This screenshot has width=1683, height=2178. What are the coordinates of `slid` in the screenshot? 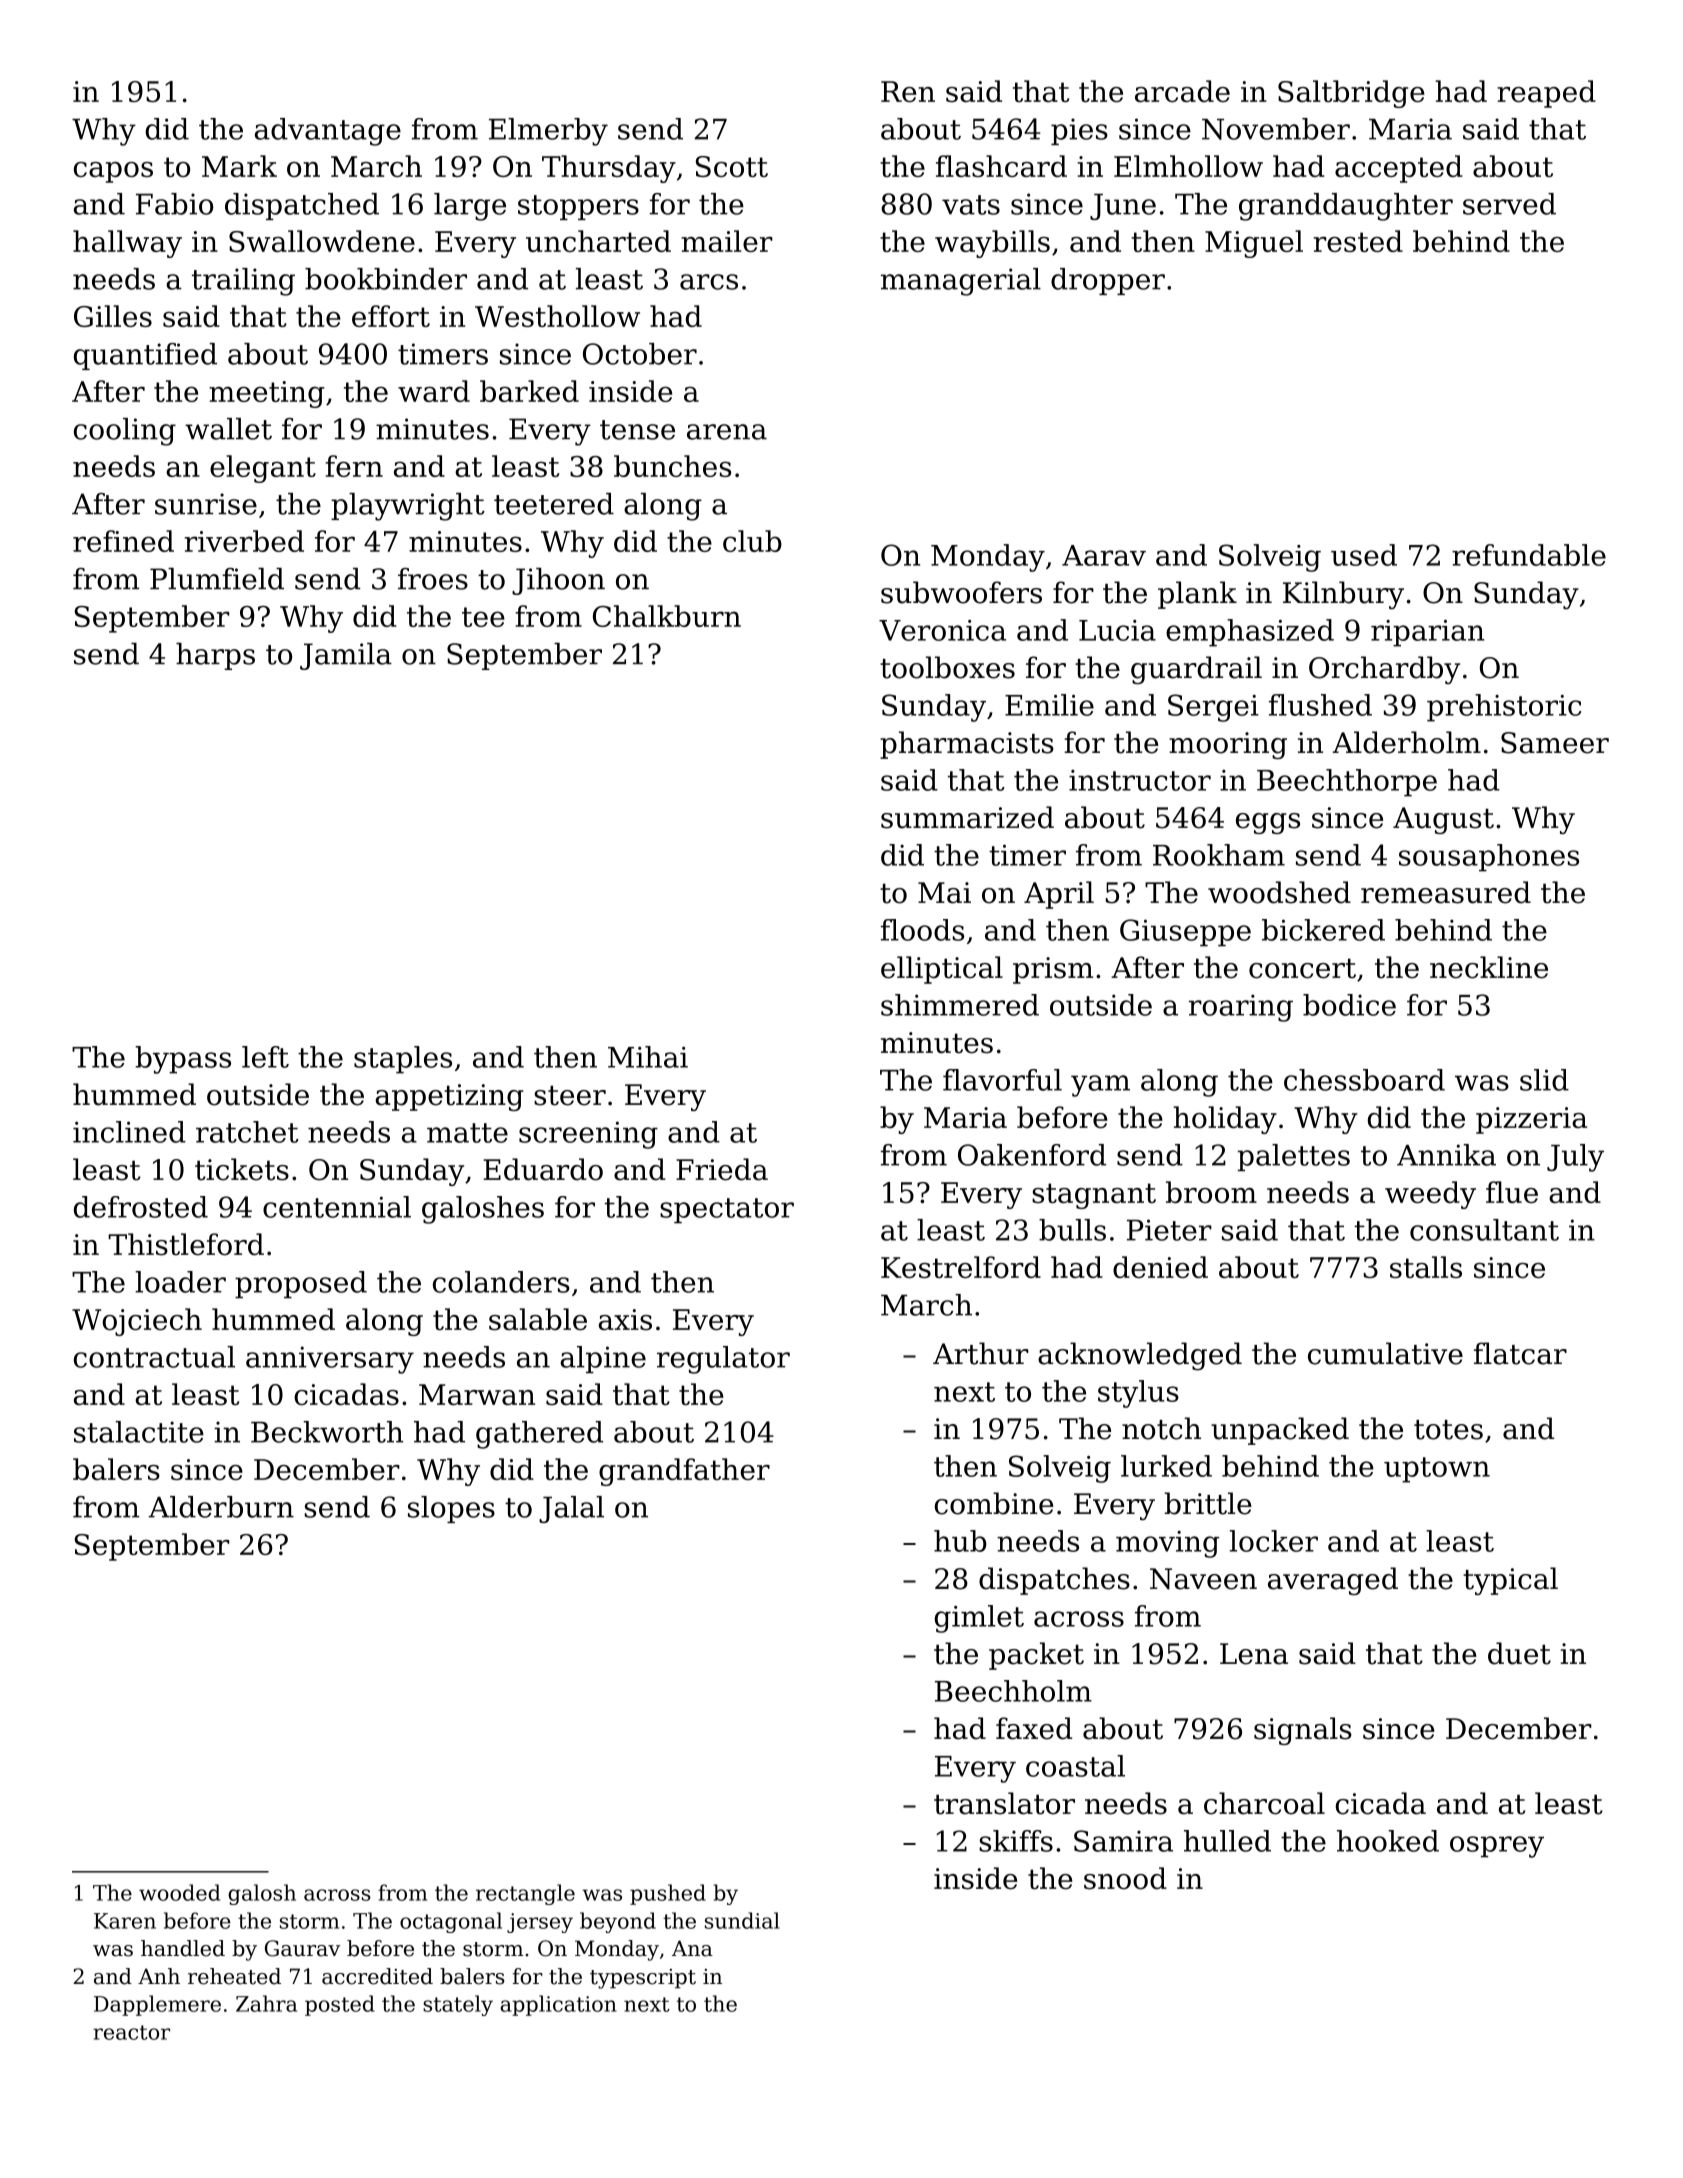 It's located at (1544, 1080).
